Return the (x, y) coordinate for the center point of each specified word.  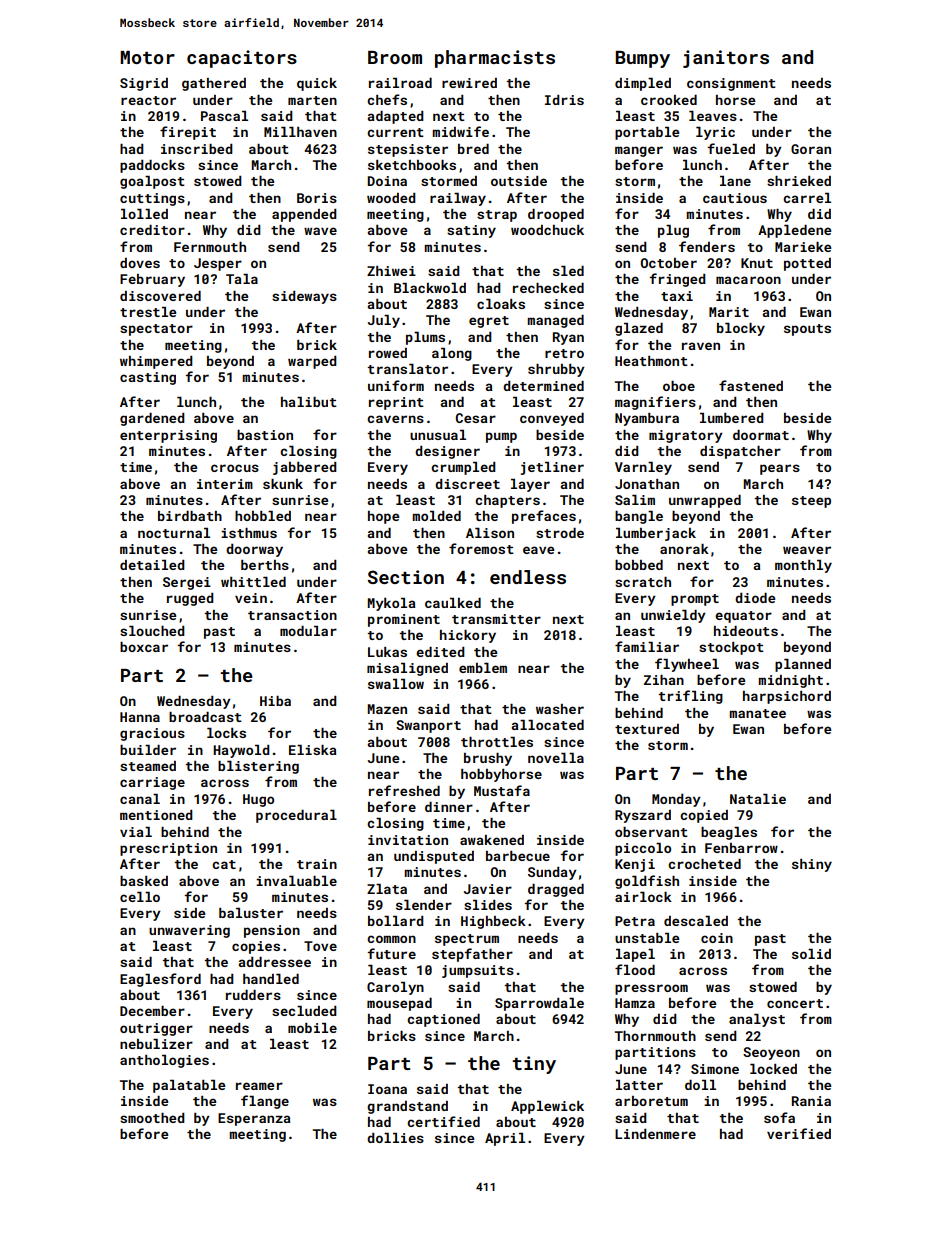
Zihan (664, 680)
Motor (147, 57)
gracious (152, 734)
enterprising (168, 436)
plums (425, 338)
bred (473, 149)
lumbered (732, 418)
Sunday (552, 873)
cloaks (501, 304)
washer (560, 709)
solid (811, 954)
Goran (811, 149)
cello (140, 897)
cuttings (152, 199)
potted (807, 264)
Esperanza (254, 1119)
